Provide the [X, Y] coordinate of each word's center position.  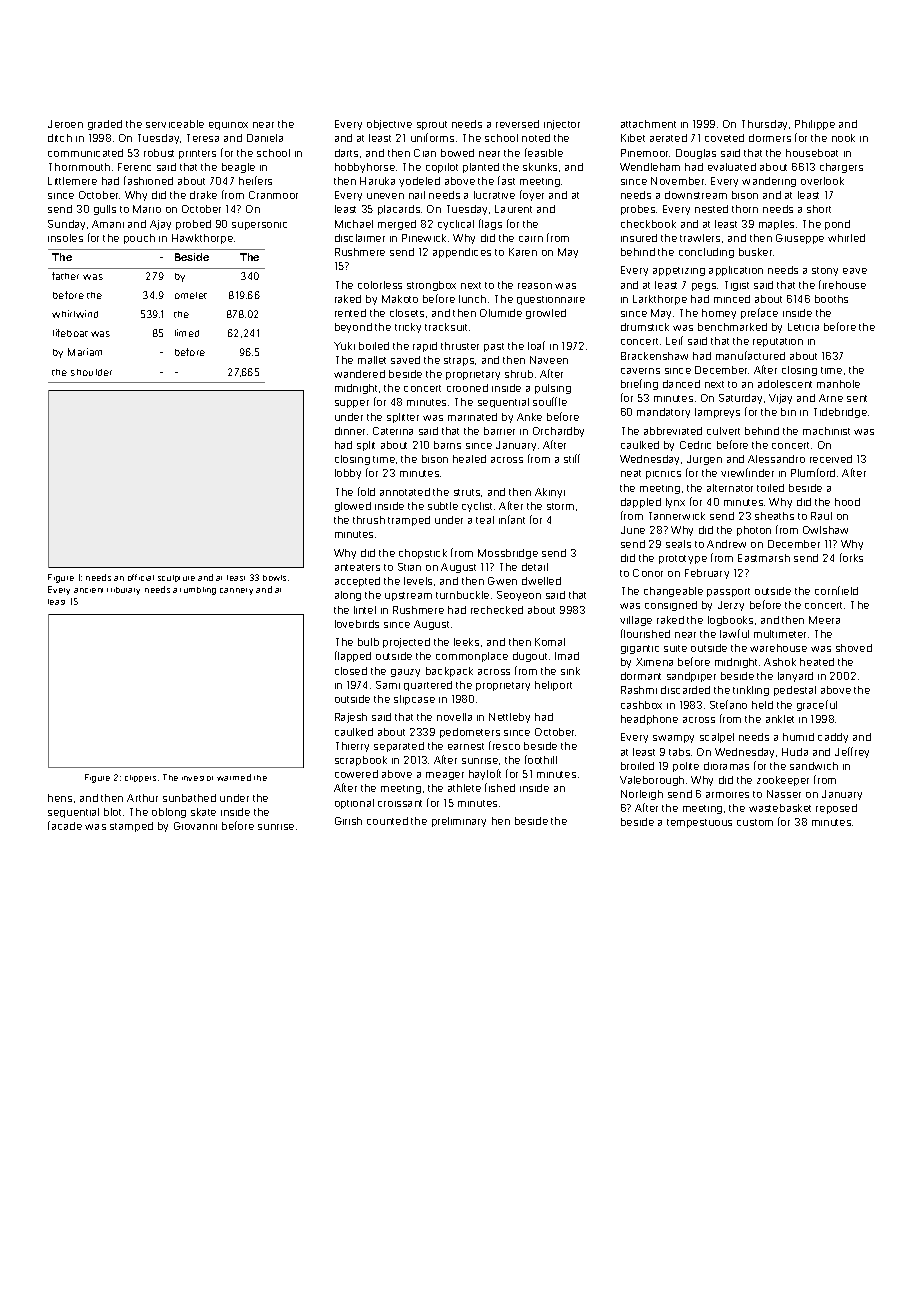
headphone [649, 720]
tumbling [198, 591]
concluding [706, 253]
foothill [541, 759]
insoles [65, 238]
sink [570, 671]
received [831, 459]
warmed [234, 777]
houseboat [812, 153]
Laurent [513, 209]
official [141, 577]
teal [485, 520]
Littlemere [72, 181]
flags [490, 224]
